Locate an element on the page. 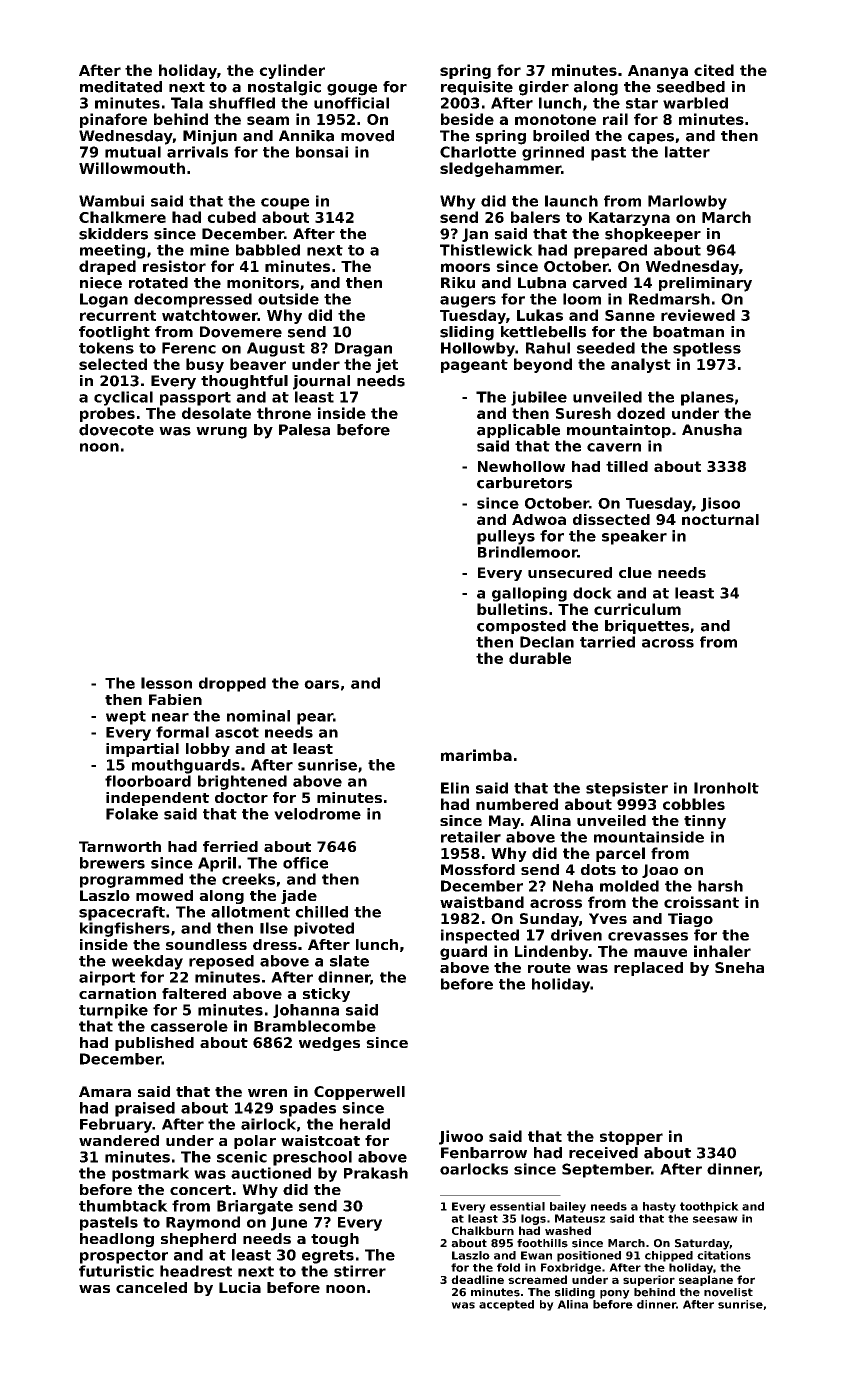 This page has width=849, height=1400. Wambui is located at coordinates (111, 201).
